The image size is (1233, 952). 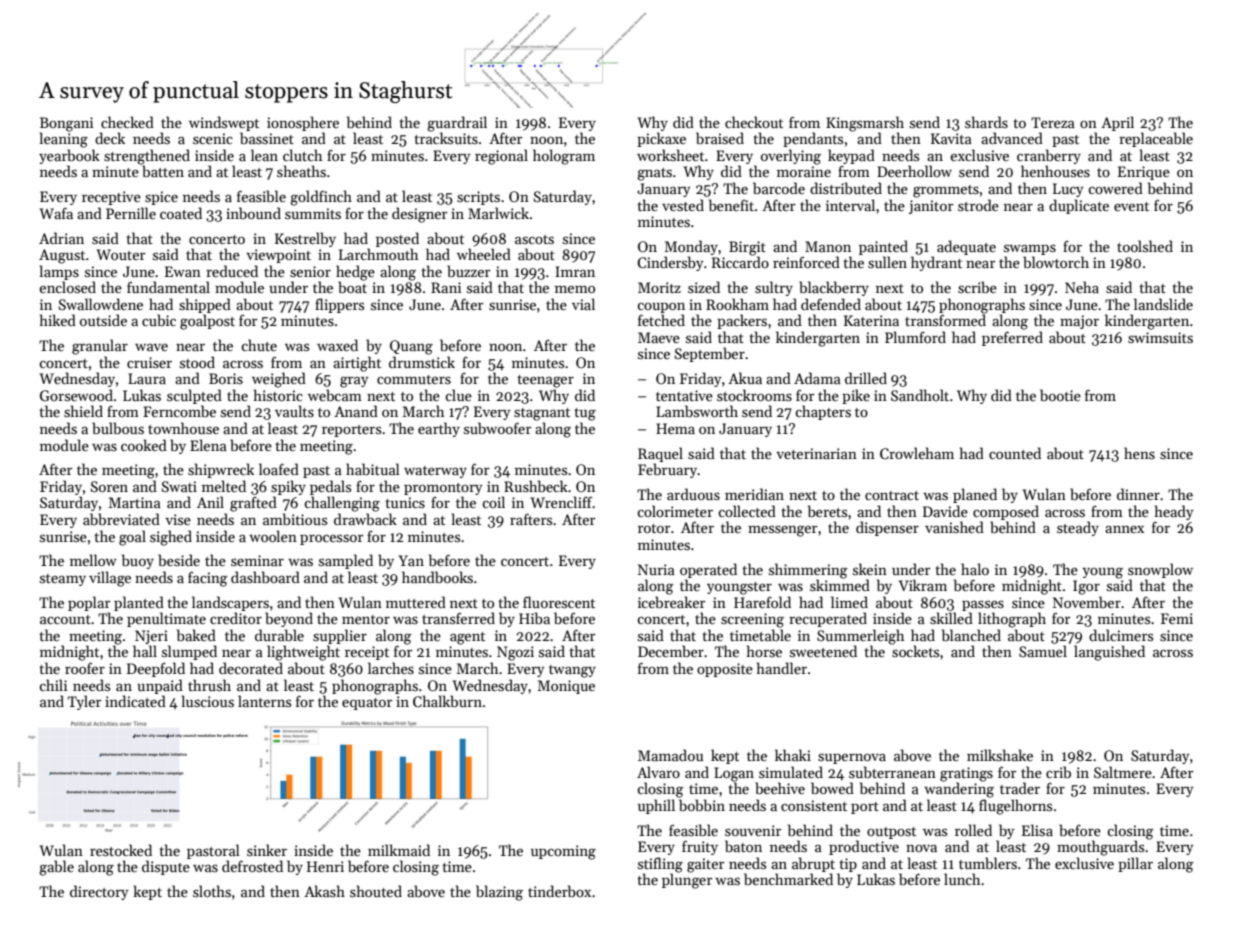 I want to click on Riccardo, so click(x=740, y=262).
